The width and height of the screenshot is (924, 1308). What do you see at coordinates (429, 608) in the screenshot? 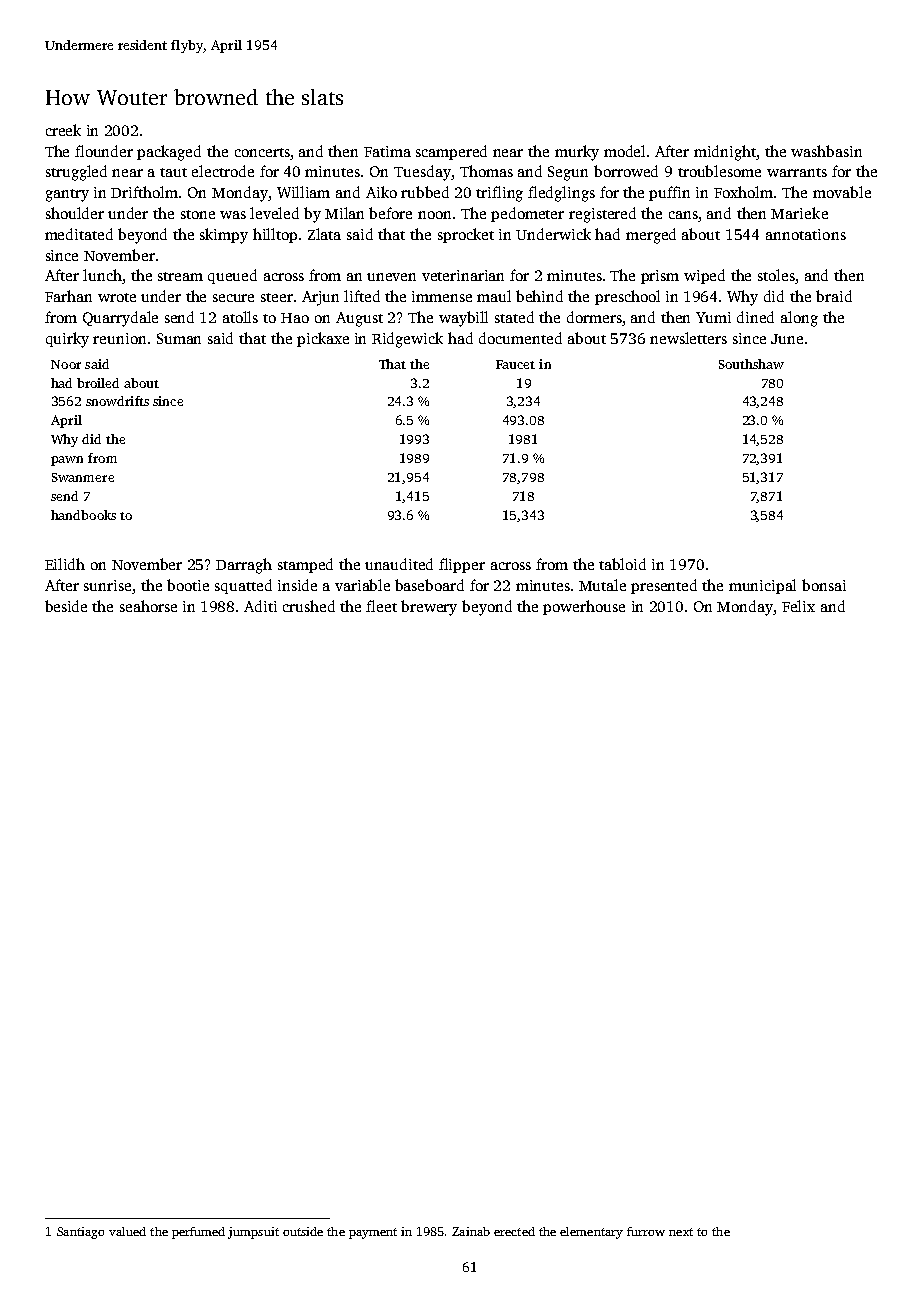
I see `brewery` at bounding box center [429, 608].
